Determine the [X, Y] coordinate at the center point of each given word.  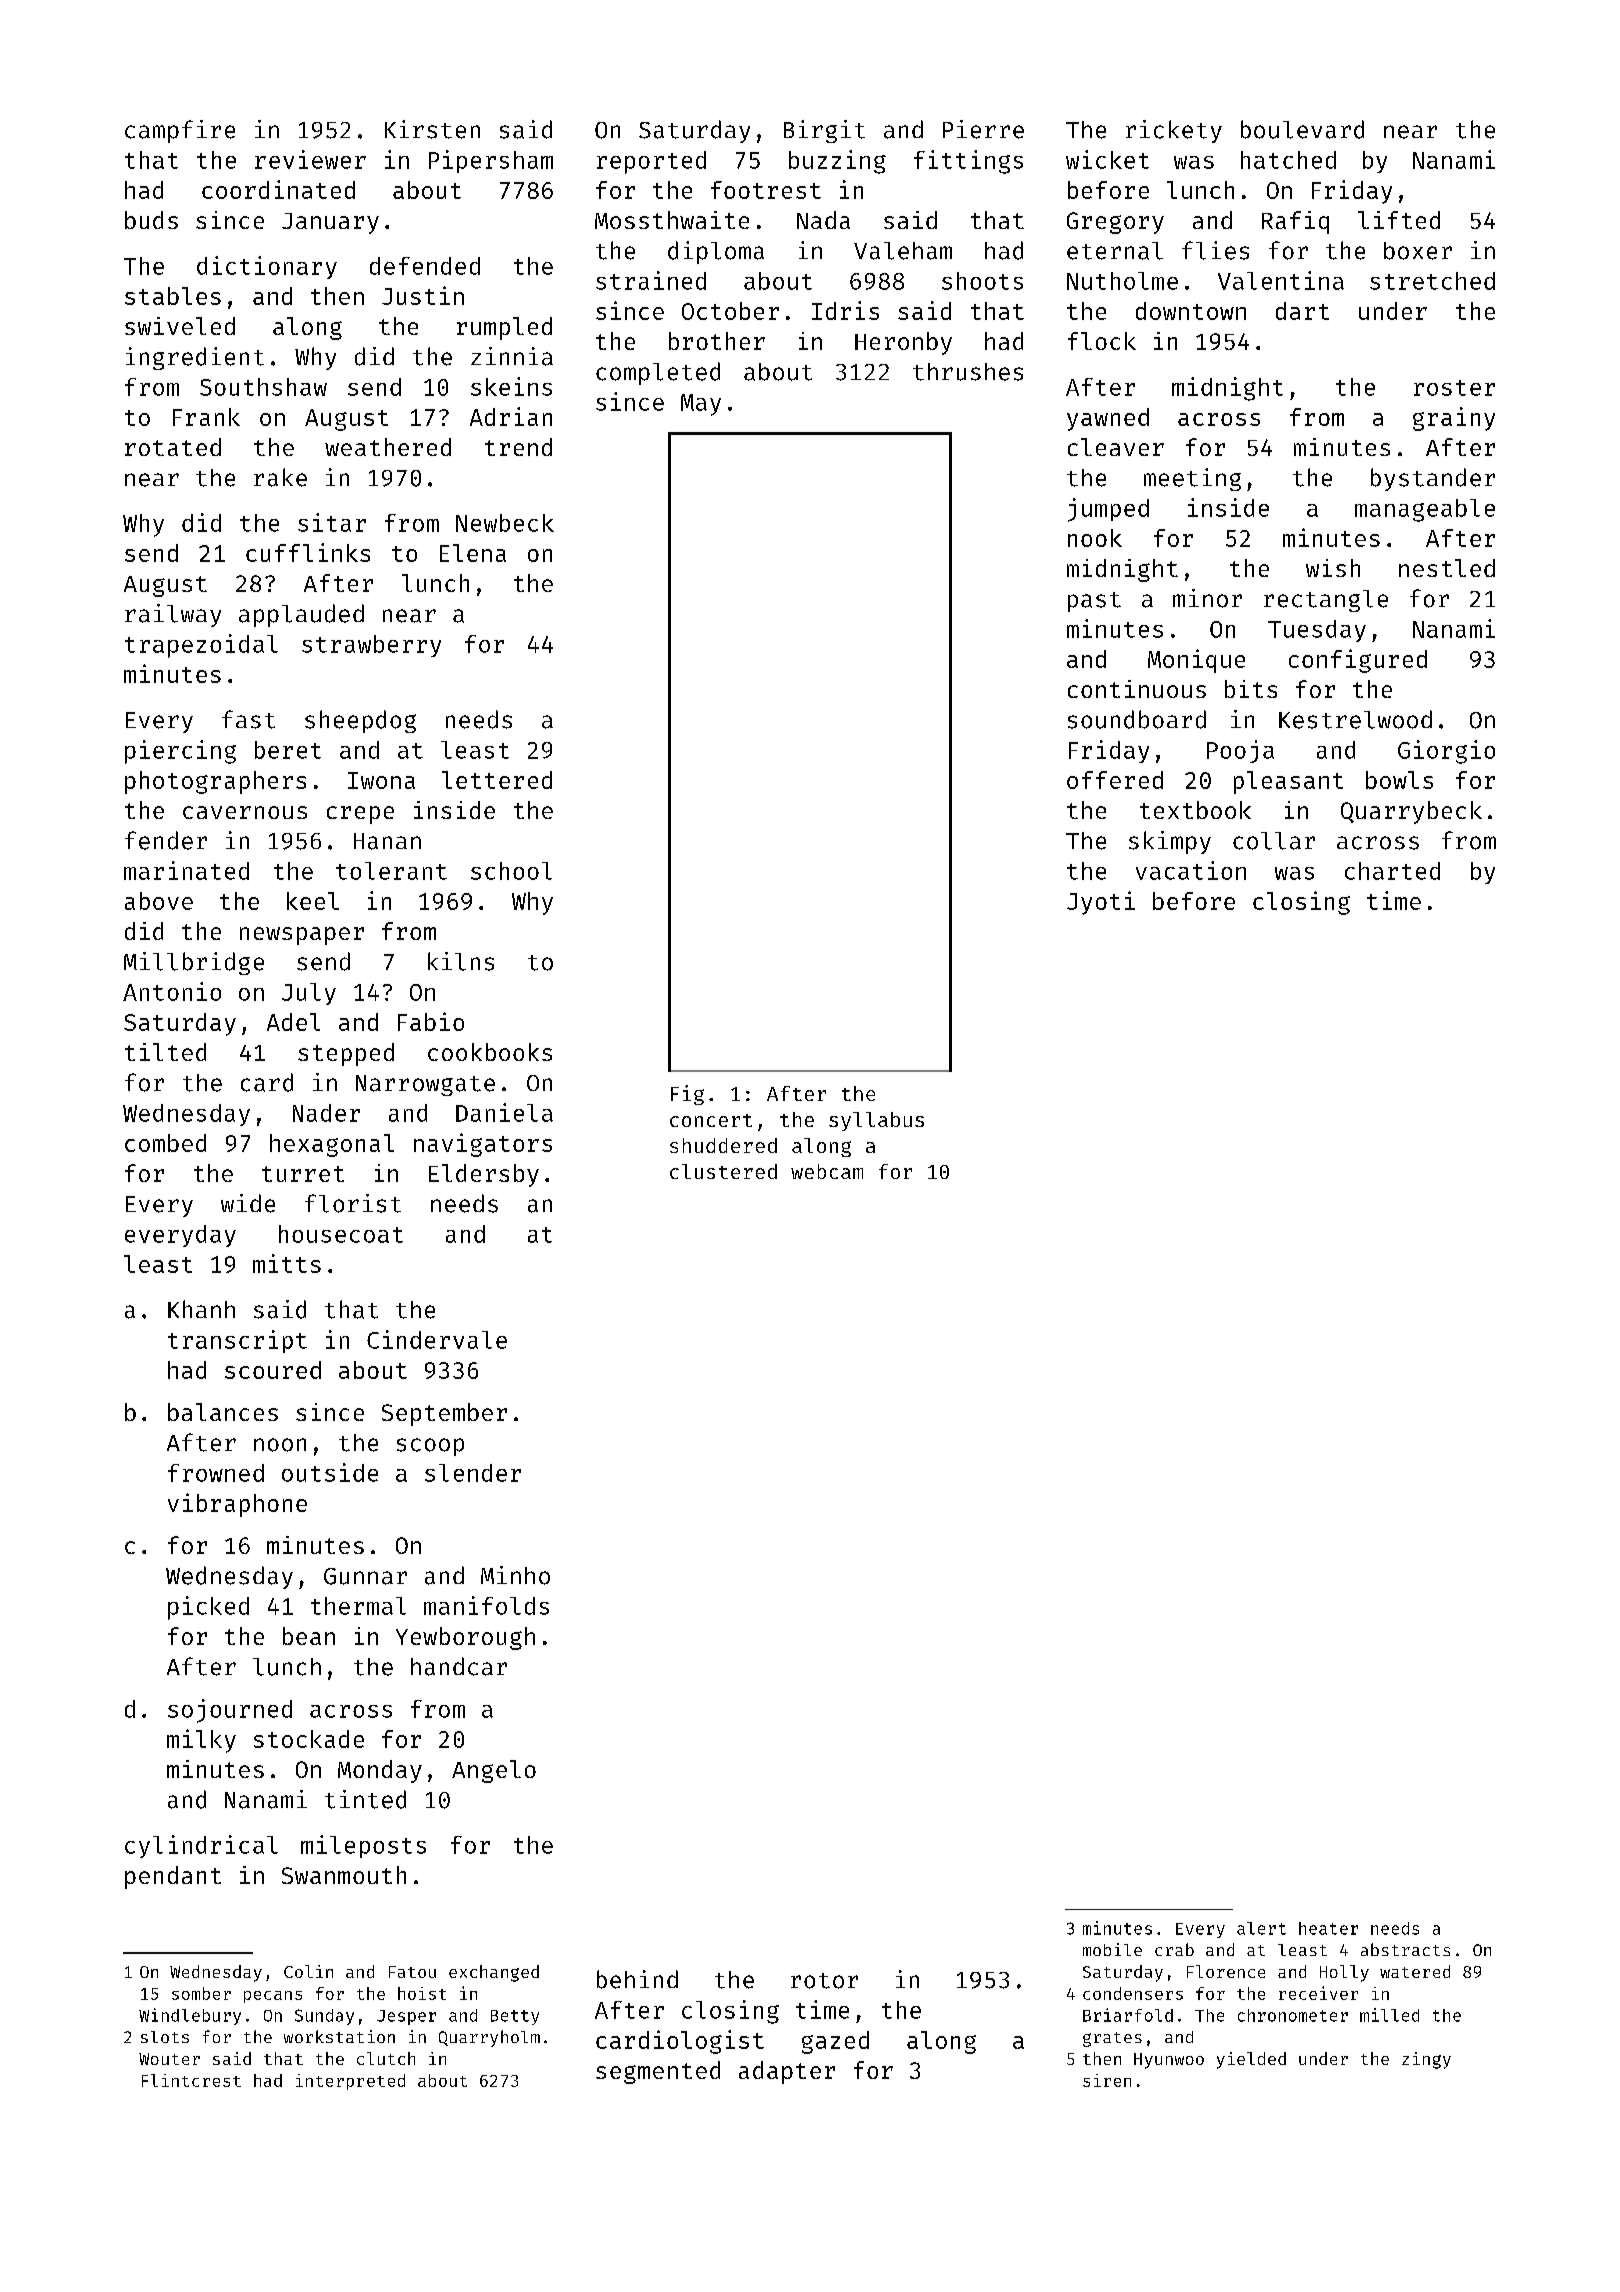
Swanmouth [344, 1875]
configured [1358, 661]
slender [473, 1473]
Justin [423, 295]
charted [1392, 871]
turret [303, 1174]
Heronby [903, 343]
